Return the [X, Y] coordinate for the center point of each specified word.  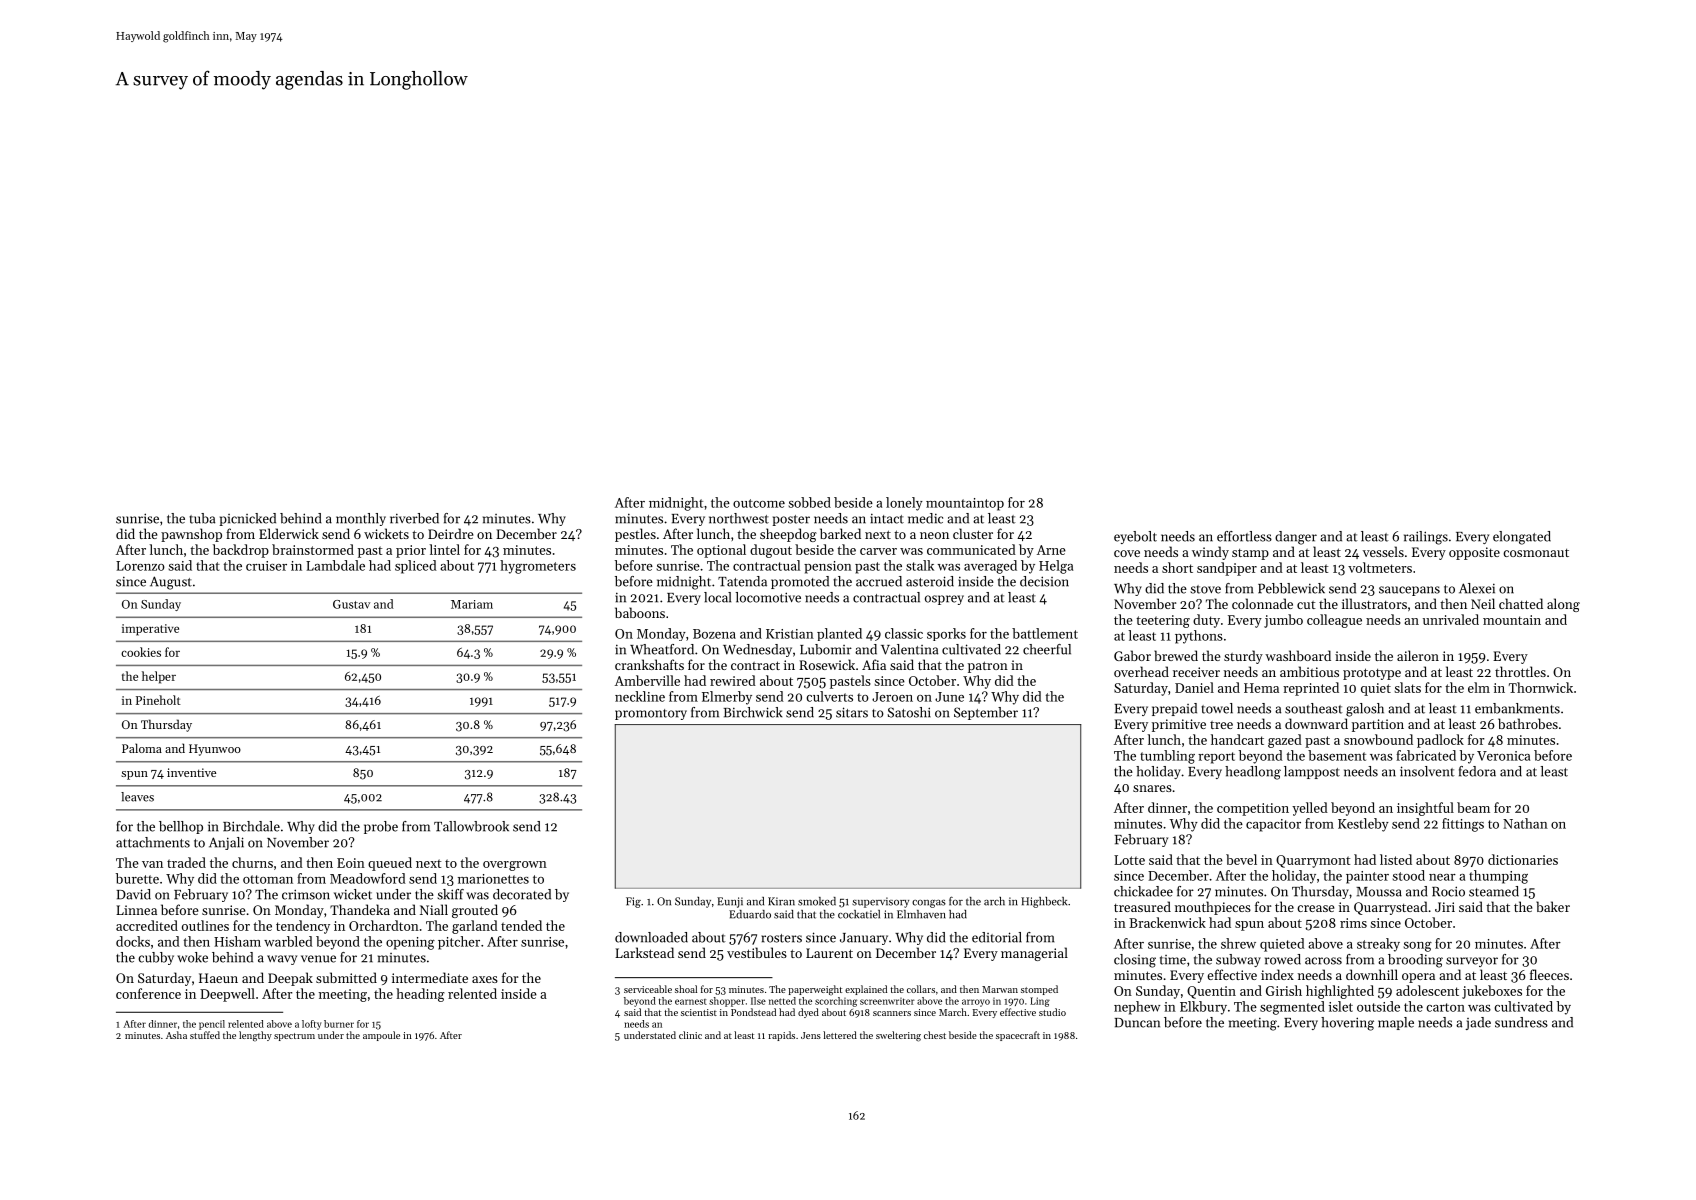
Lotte [1129, 860]
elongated [1522, 538]
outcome [759, 503]
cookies [141, 652]
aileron [1418, 655]
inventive [191, 772]
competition [1253, 809]
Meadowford [368, 878]
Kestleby [1363, 825]
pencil [212, 1025]
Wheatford [662, 649]
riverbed [414, 518]
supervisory [880, 902]
